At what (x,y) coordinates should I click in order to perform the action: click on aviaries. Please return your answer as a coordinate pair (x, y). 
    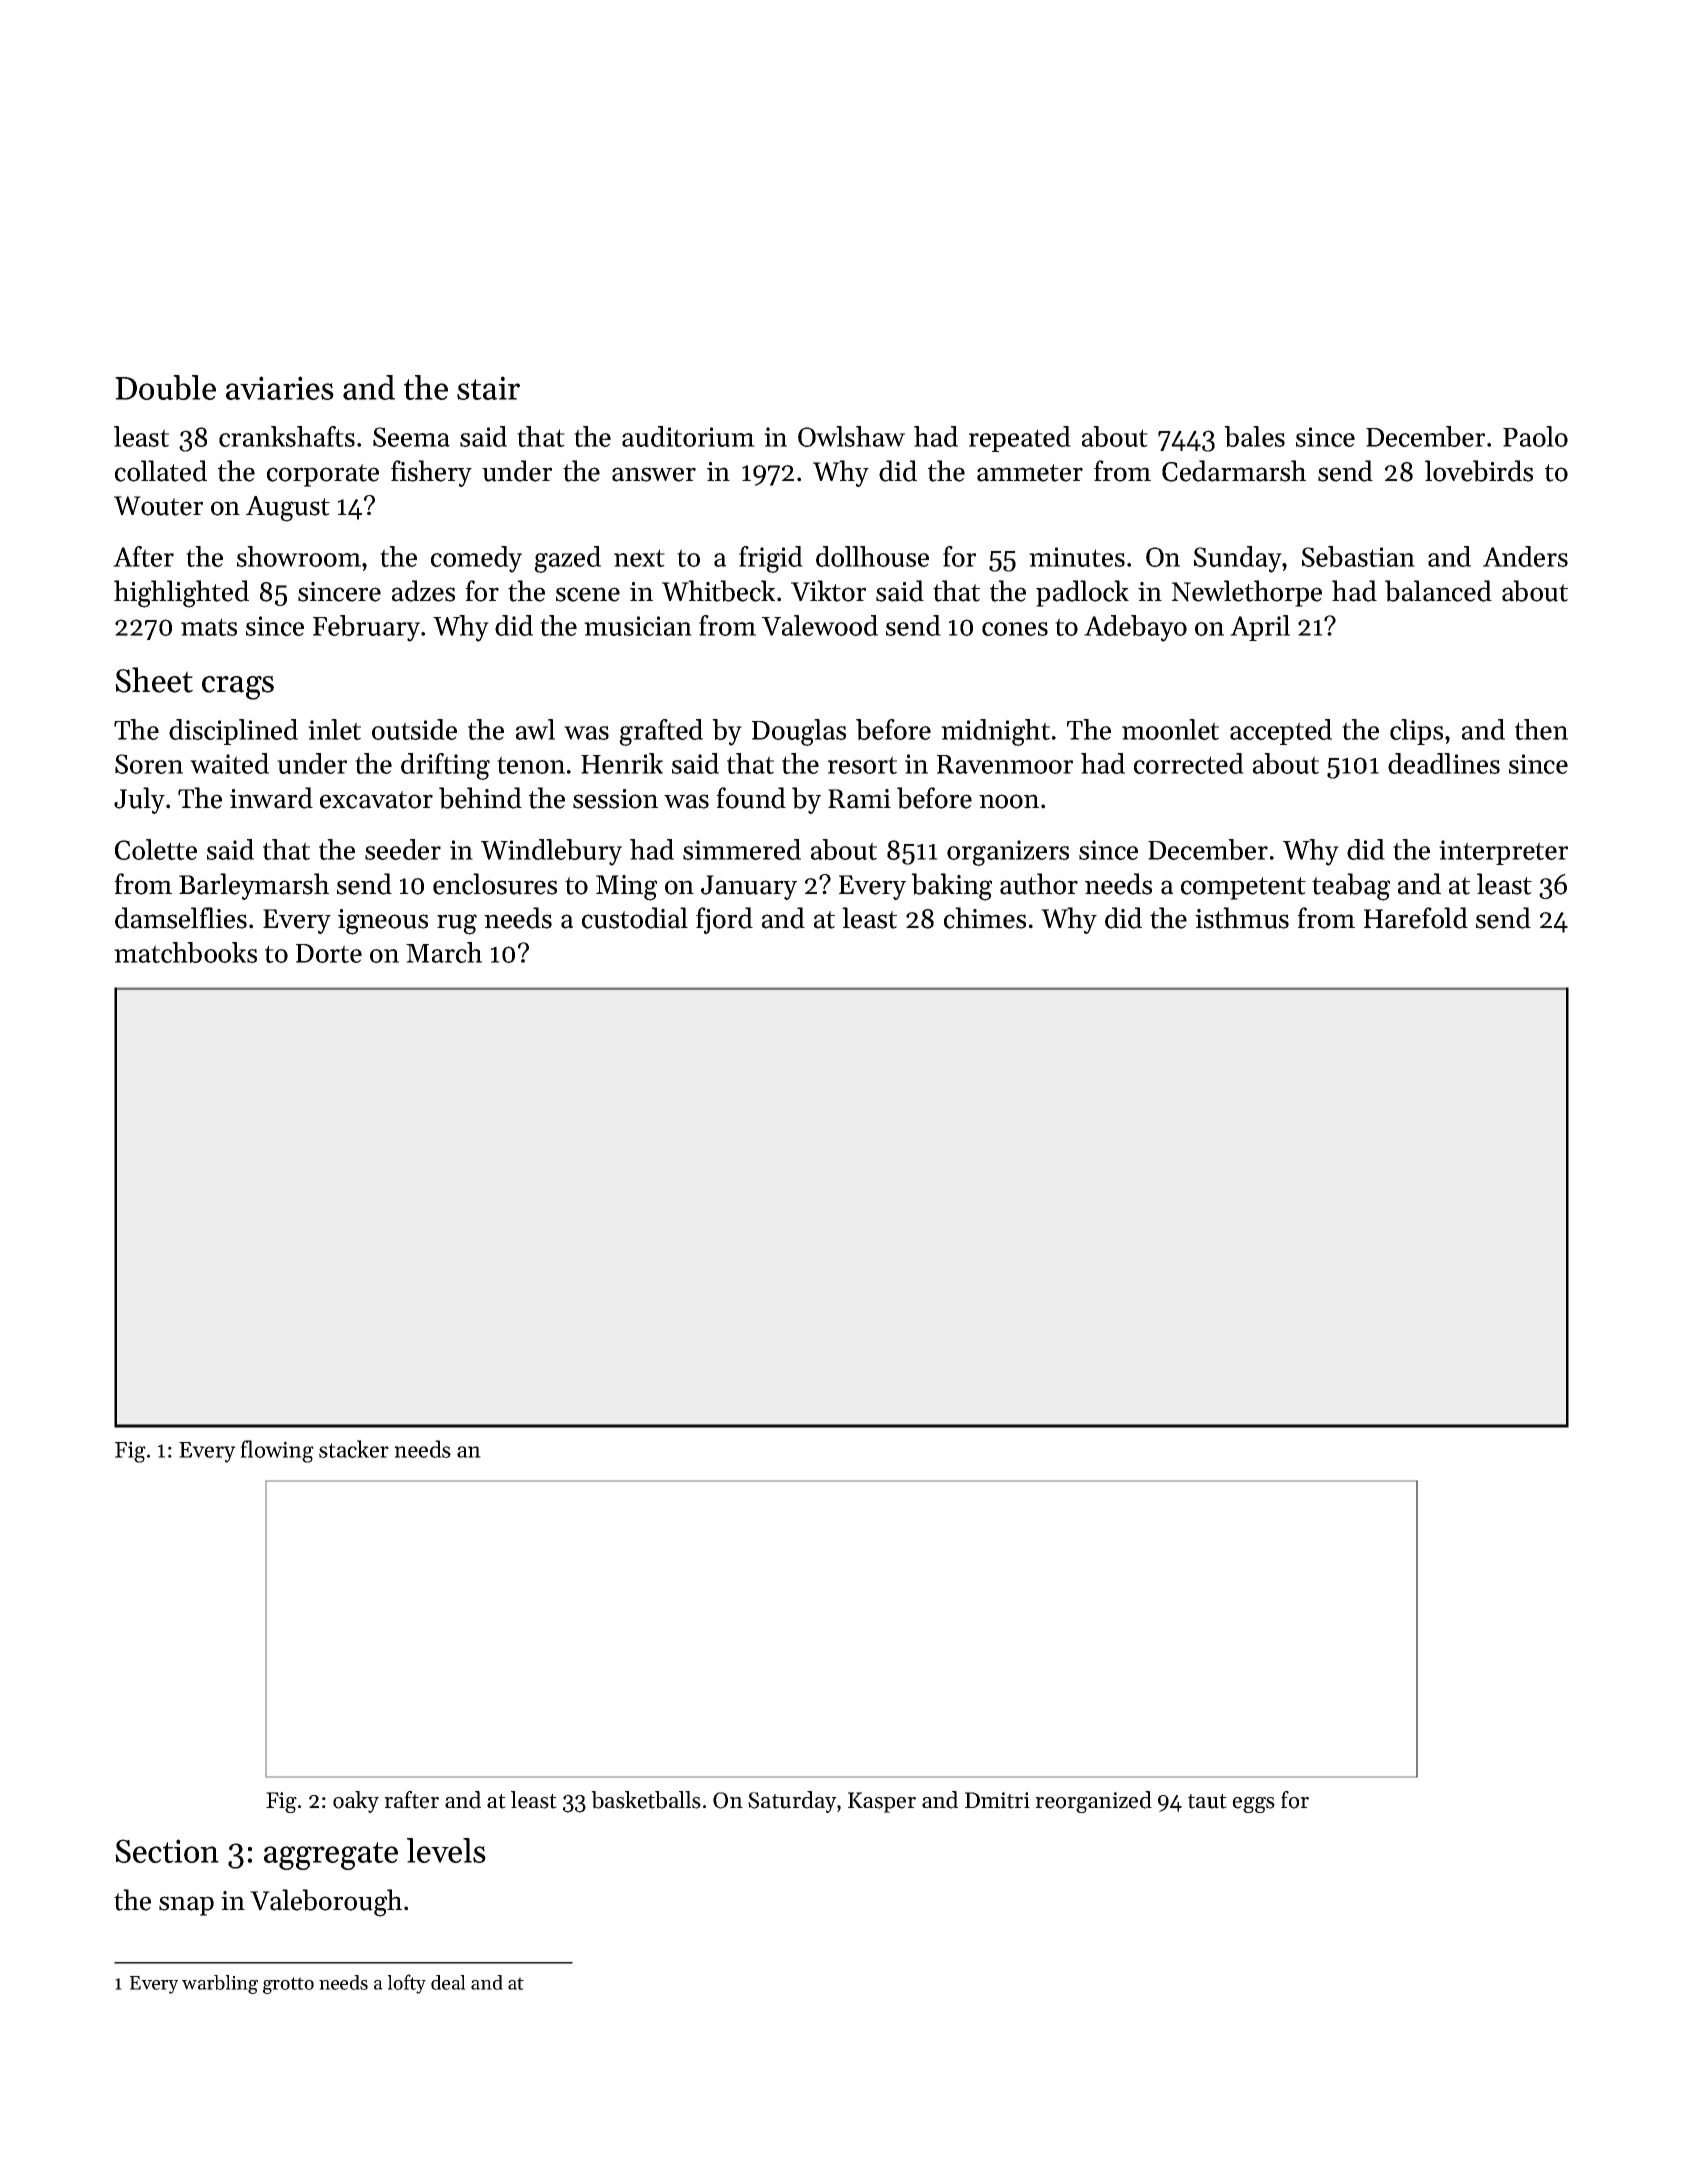
    Looking at the image, I should click on (280, 388).
